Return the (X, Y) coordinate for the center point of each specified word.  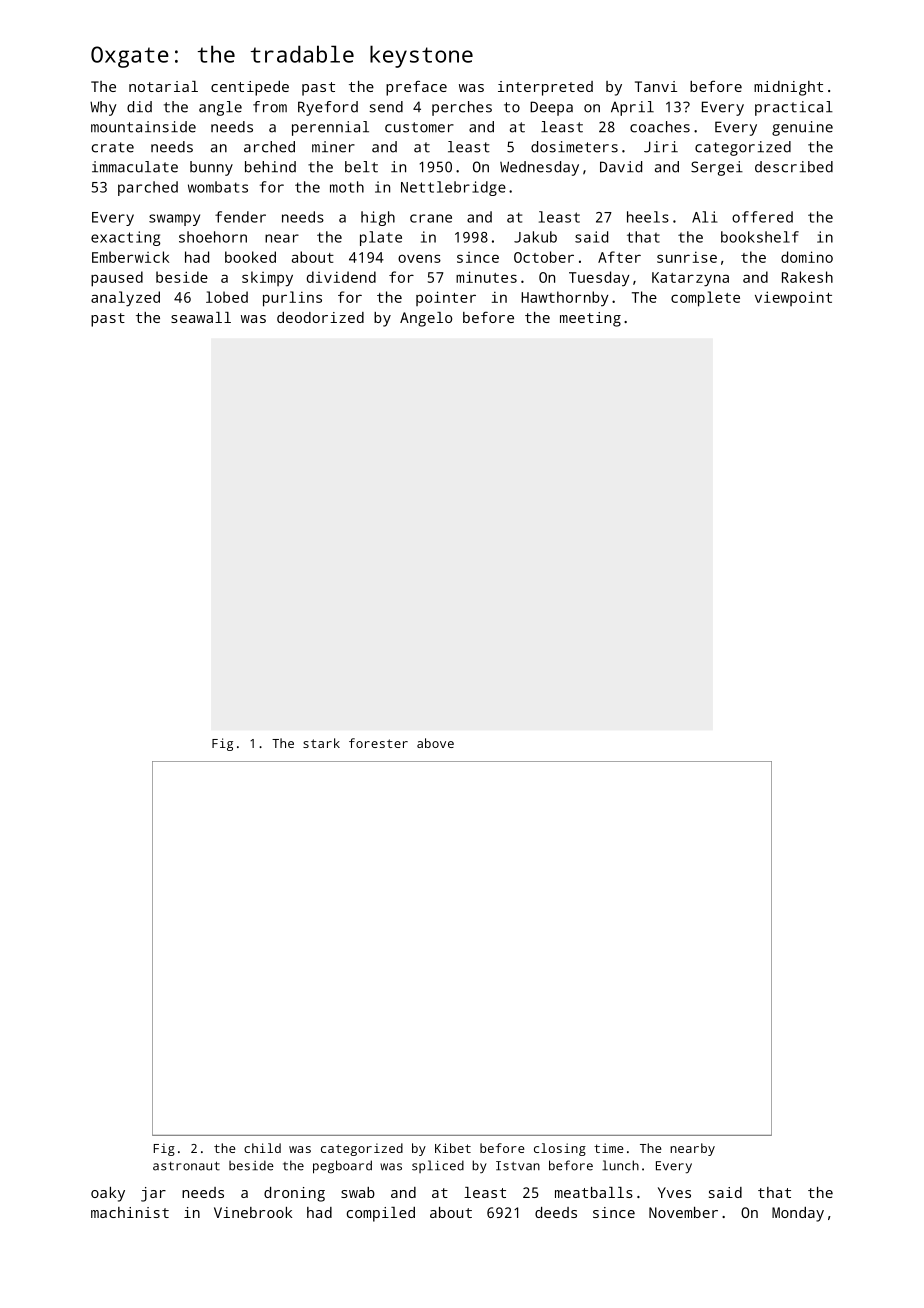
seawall (201, 317)
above (435, 743)
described (794, 167)
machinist (130, 1212)
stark (321, 743)
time (608, 1148)
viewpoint (793, 298)
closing (560, 1149)
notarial (163, 86)
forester (378, 743)
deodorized (320, 317)
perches (462, 108)
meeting (590, 319)
